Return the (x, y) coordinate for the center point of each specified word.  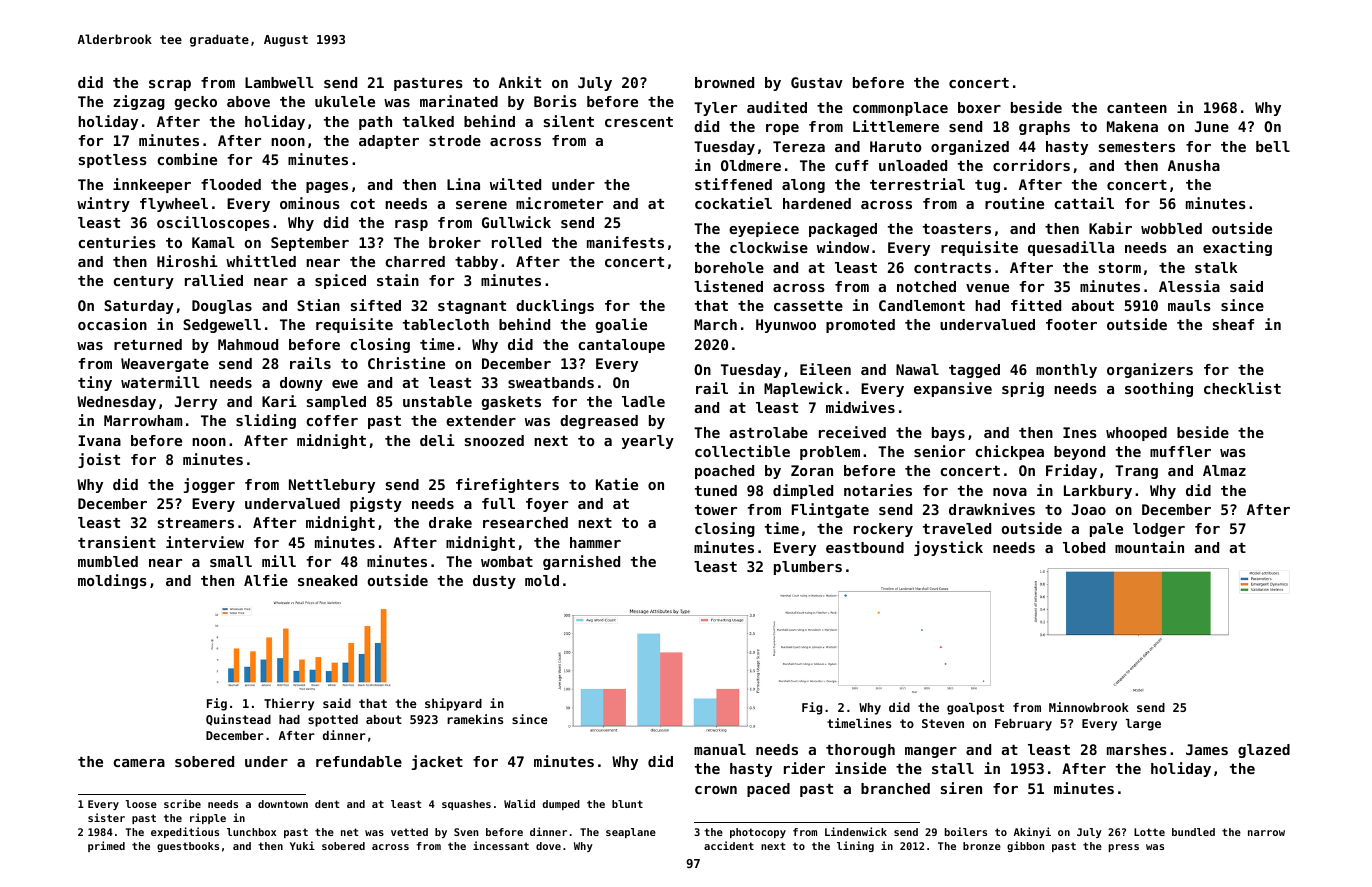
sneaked (327, 580)
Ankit (520, 82)
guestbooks (188, 847)
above (248, 101)
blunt (627, 804)
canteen (1137, 108)
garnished (581, 562)
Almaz (1224, 470)
